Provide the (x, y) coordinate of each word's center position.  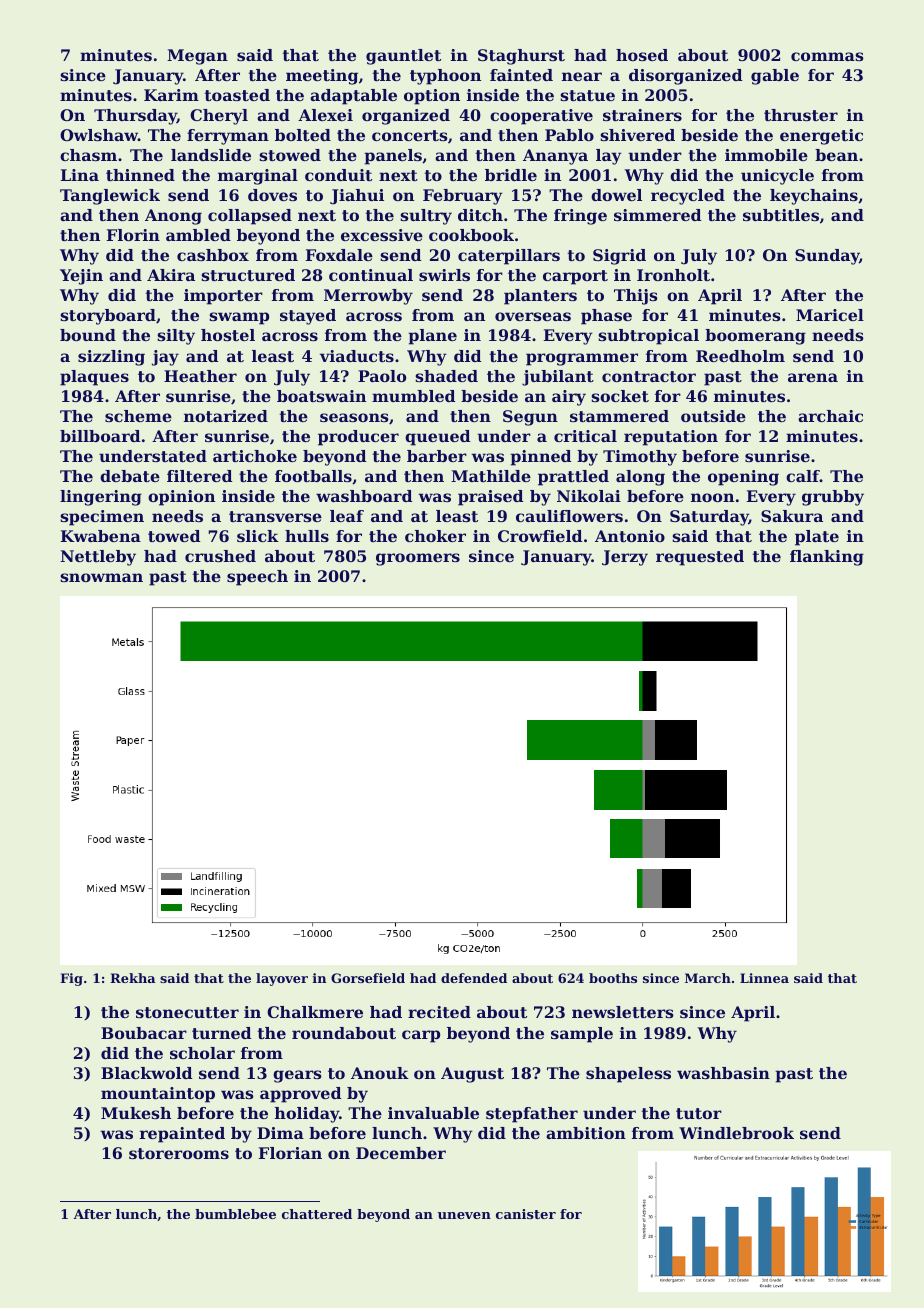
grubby (833, 498)
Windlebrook (736, 1133)
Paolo (382, 376)
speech (257, 578)
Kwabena (101, 536)
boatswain (321, 396)
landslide (211, 155)
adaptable (353, 97)
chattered (317, 1214)
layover (282, 979)
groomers (418, 559)
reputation (671, 438)
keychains (814, 197)
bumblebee (235, 1214)
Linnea (764, 978)
